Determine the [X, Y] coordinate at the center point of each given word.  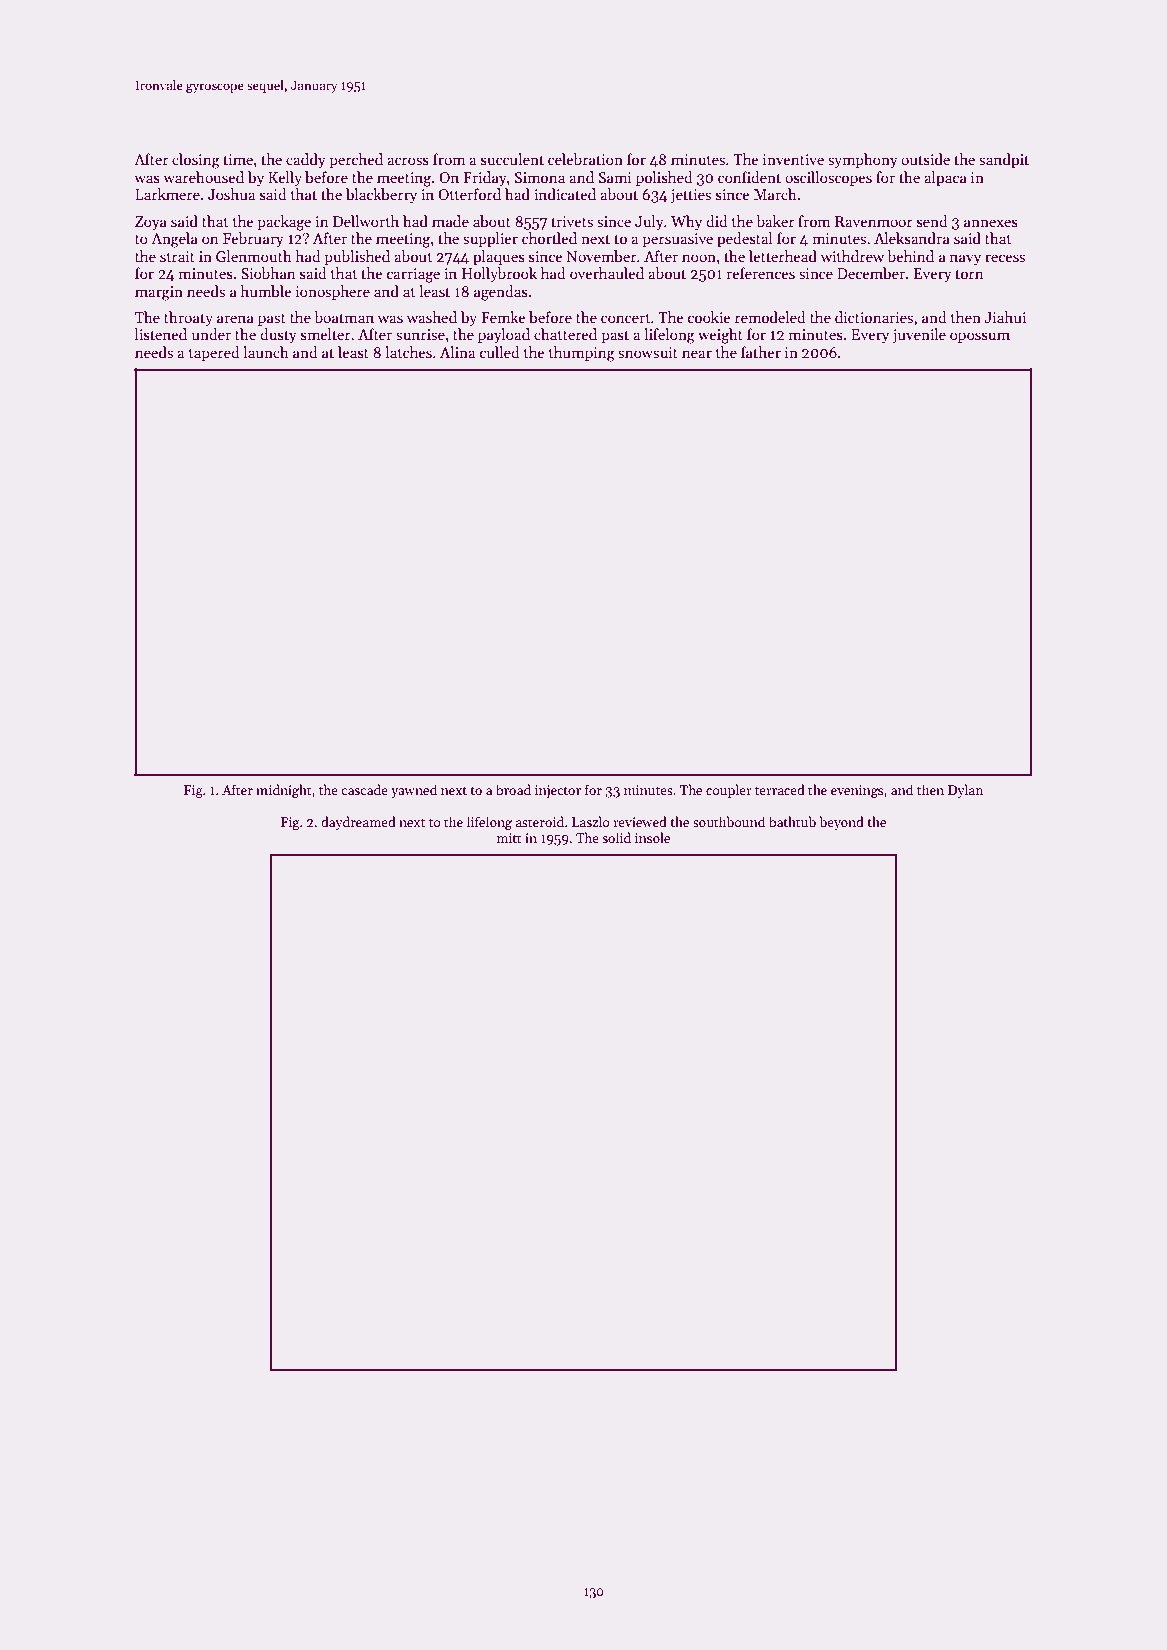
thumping [582, 354]
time [238, 159]
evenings [857, 791]
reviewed [640, 821]
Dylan [965, 791]
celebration [585, 159]
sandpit [1004, 160]
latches [408, 352]
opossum [980, 337]
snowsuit [648, 352]
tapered [214, 353]
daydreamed [358, 823]
